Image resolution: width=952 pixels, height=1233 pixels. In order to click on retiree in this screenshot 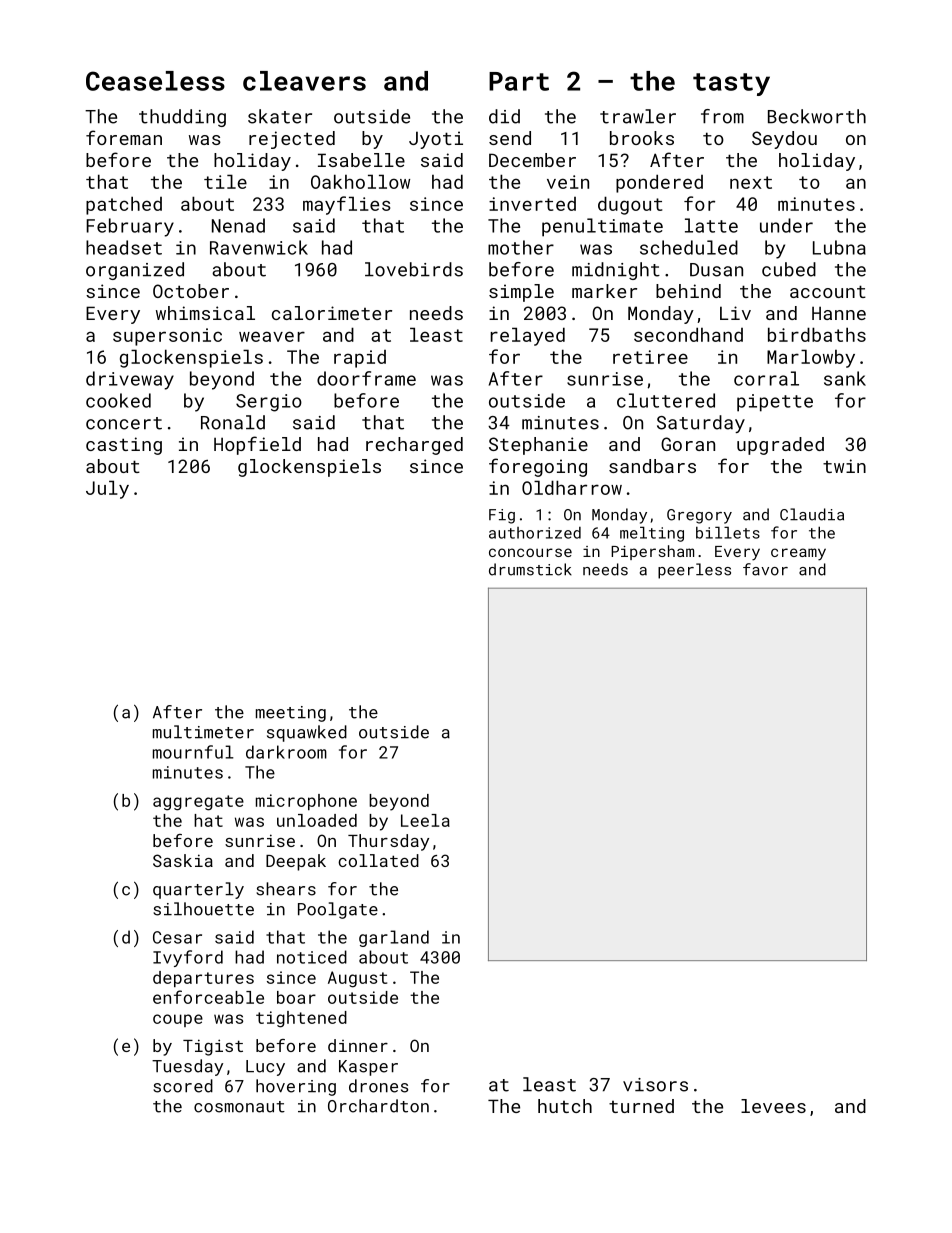, I will do `click(650, 357)`.
